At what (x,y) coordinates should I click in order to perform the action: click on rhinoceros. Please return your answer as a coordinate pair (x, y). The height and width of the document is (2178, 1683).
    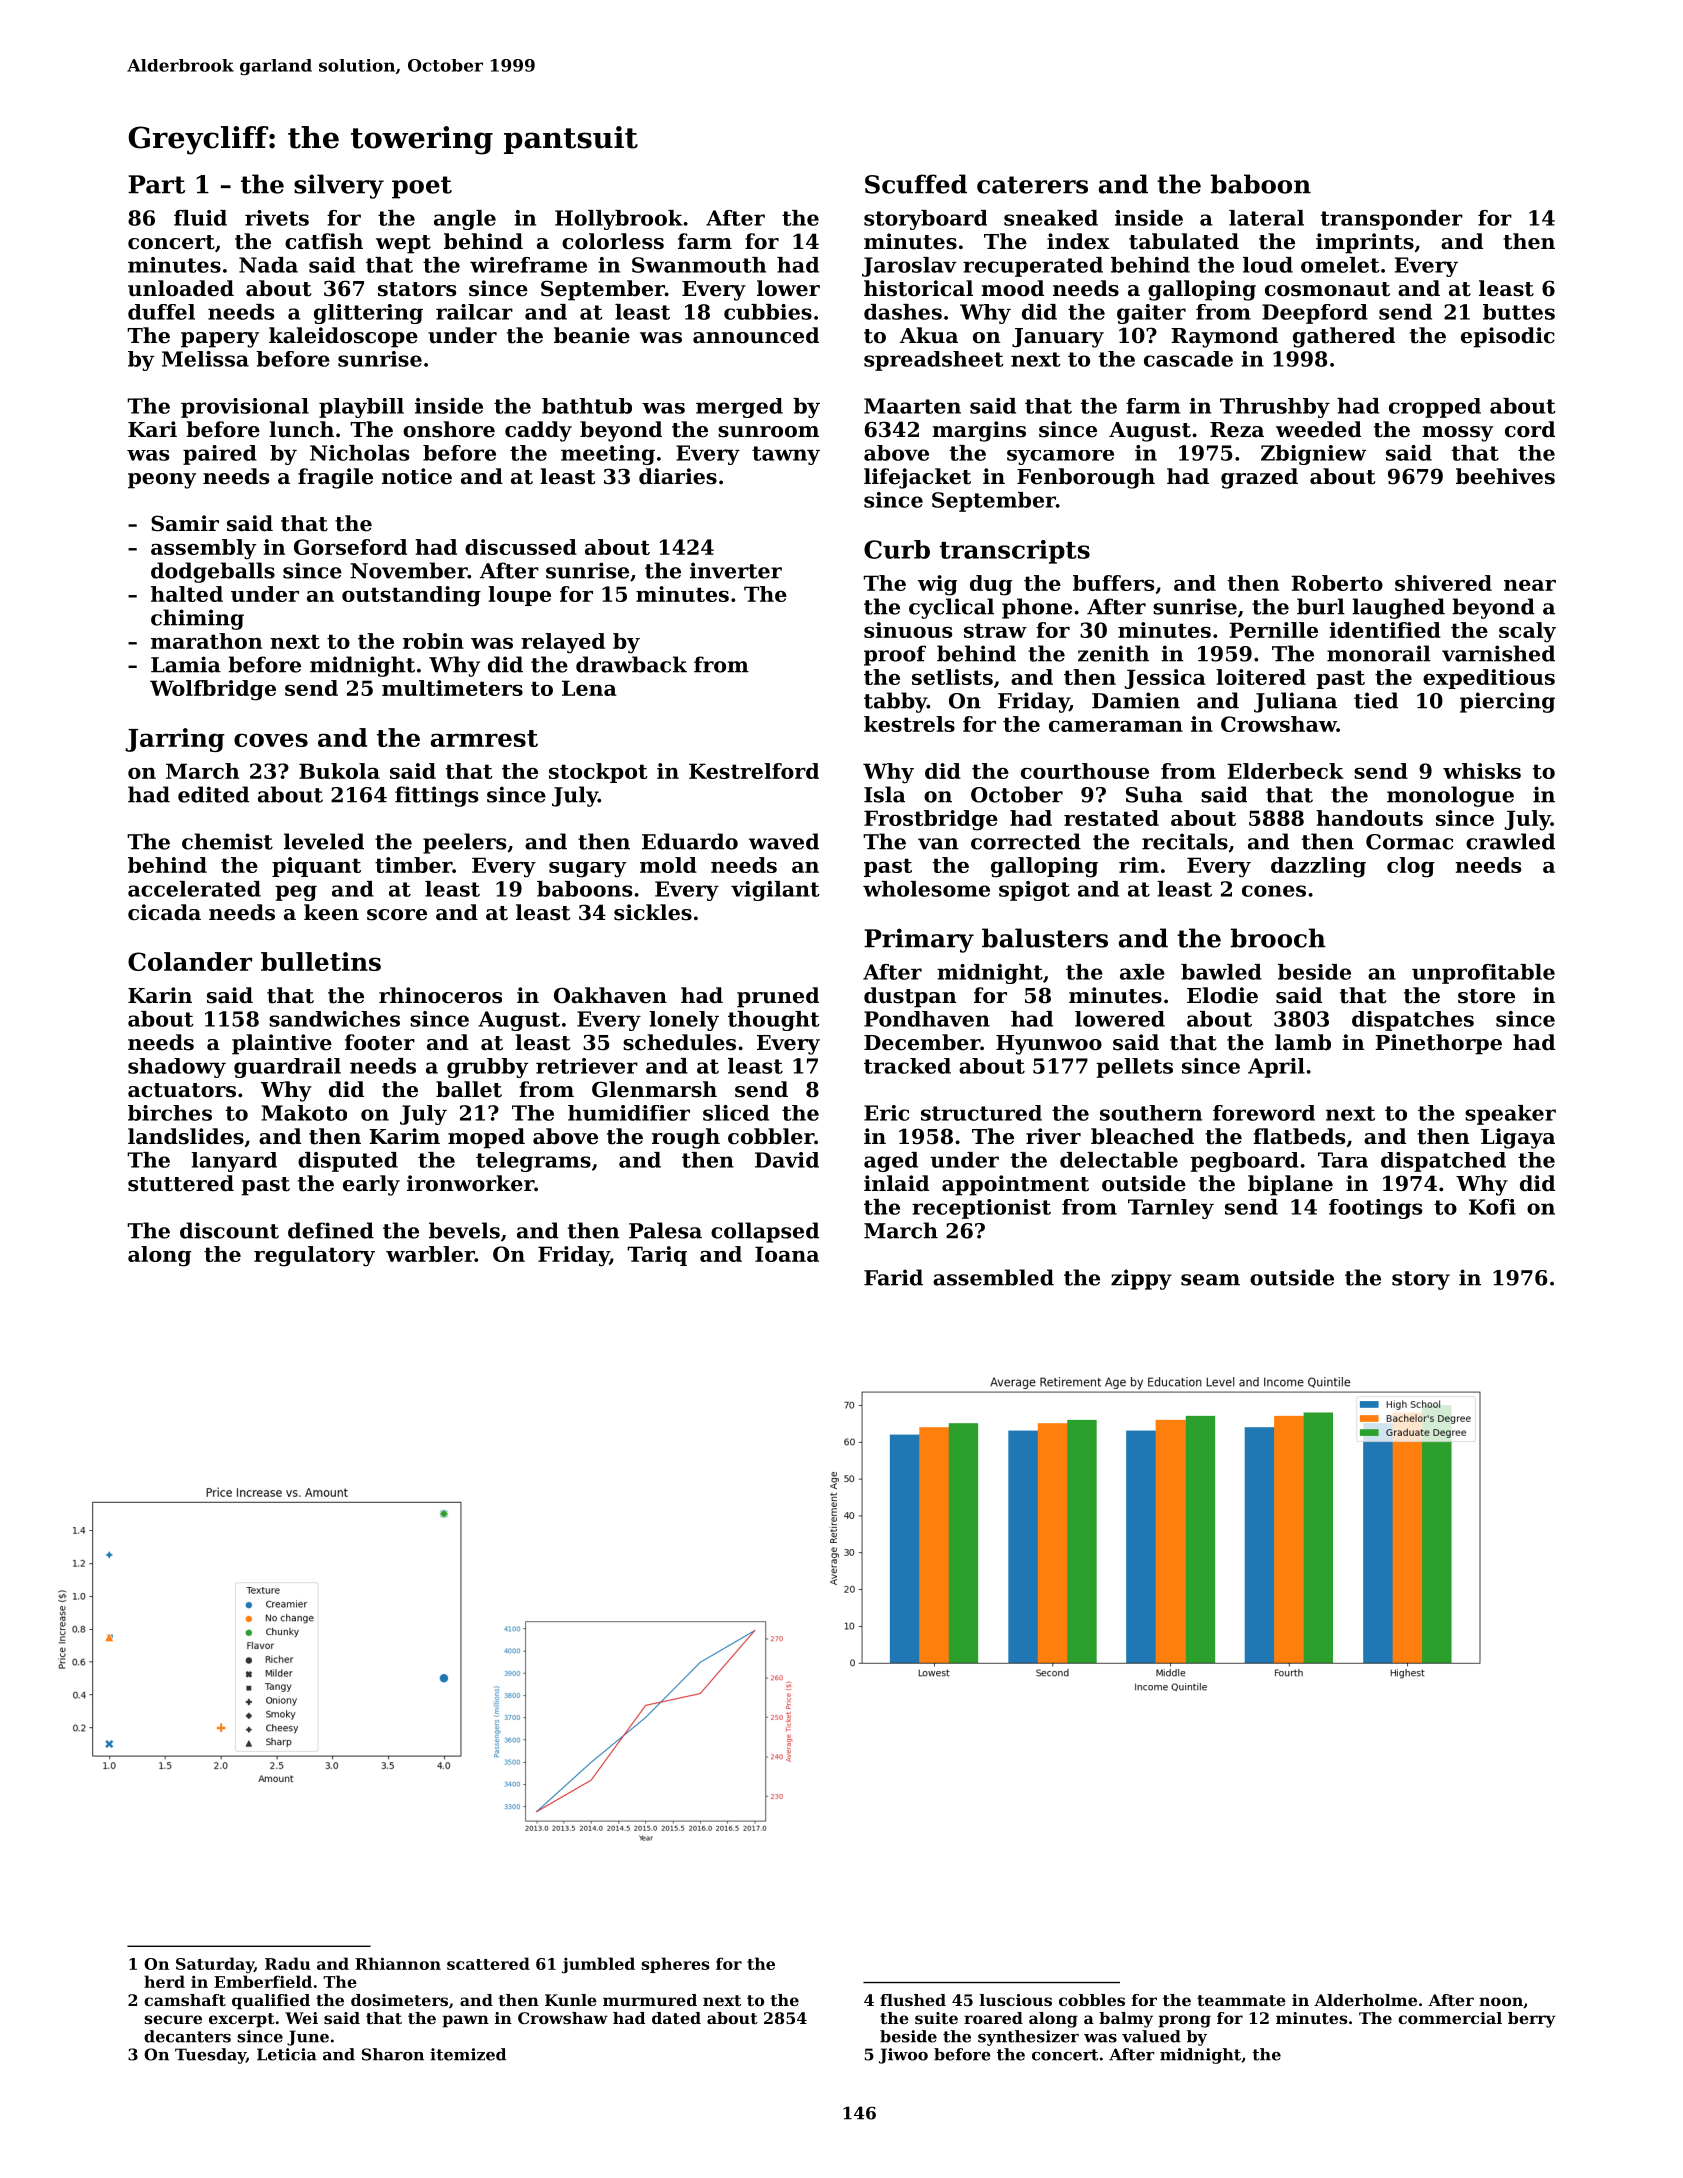
    Looking at the image, I should click on (440, 995).
